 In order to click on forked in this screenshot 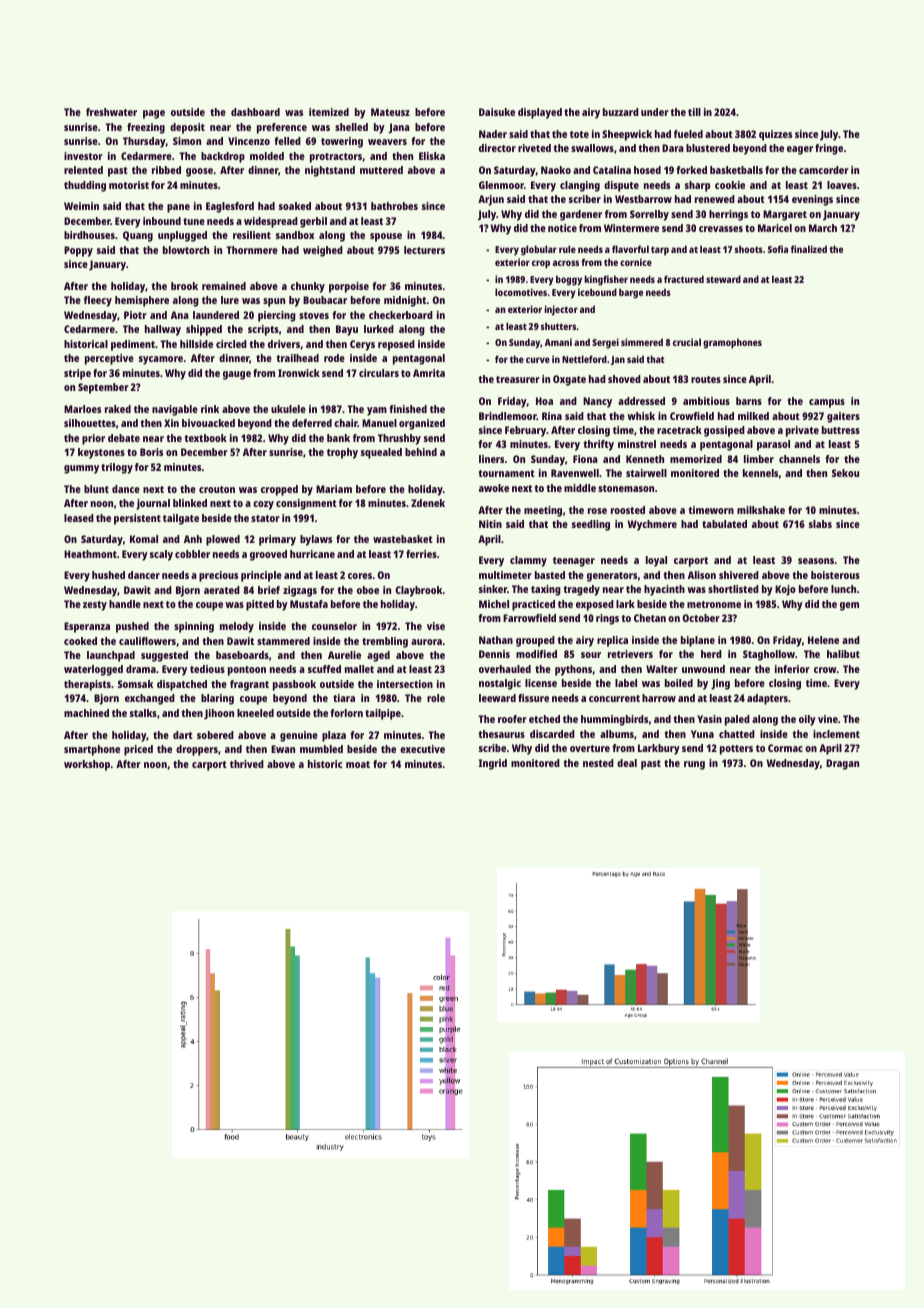, I will do `click(692, 170)`.
